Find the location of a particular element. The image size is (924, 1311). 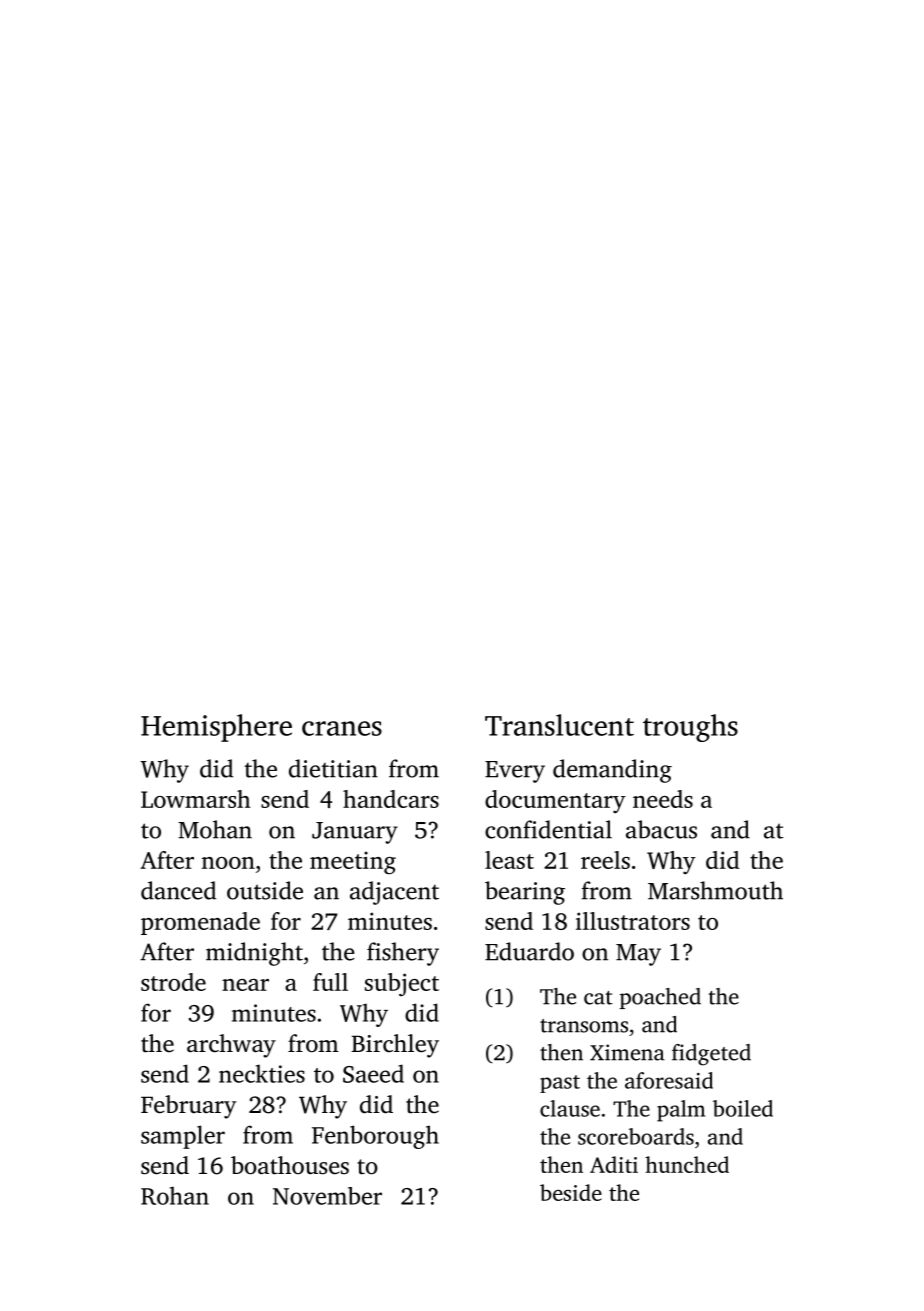

Hemisphere is located at coordinates (216, 728).
